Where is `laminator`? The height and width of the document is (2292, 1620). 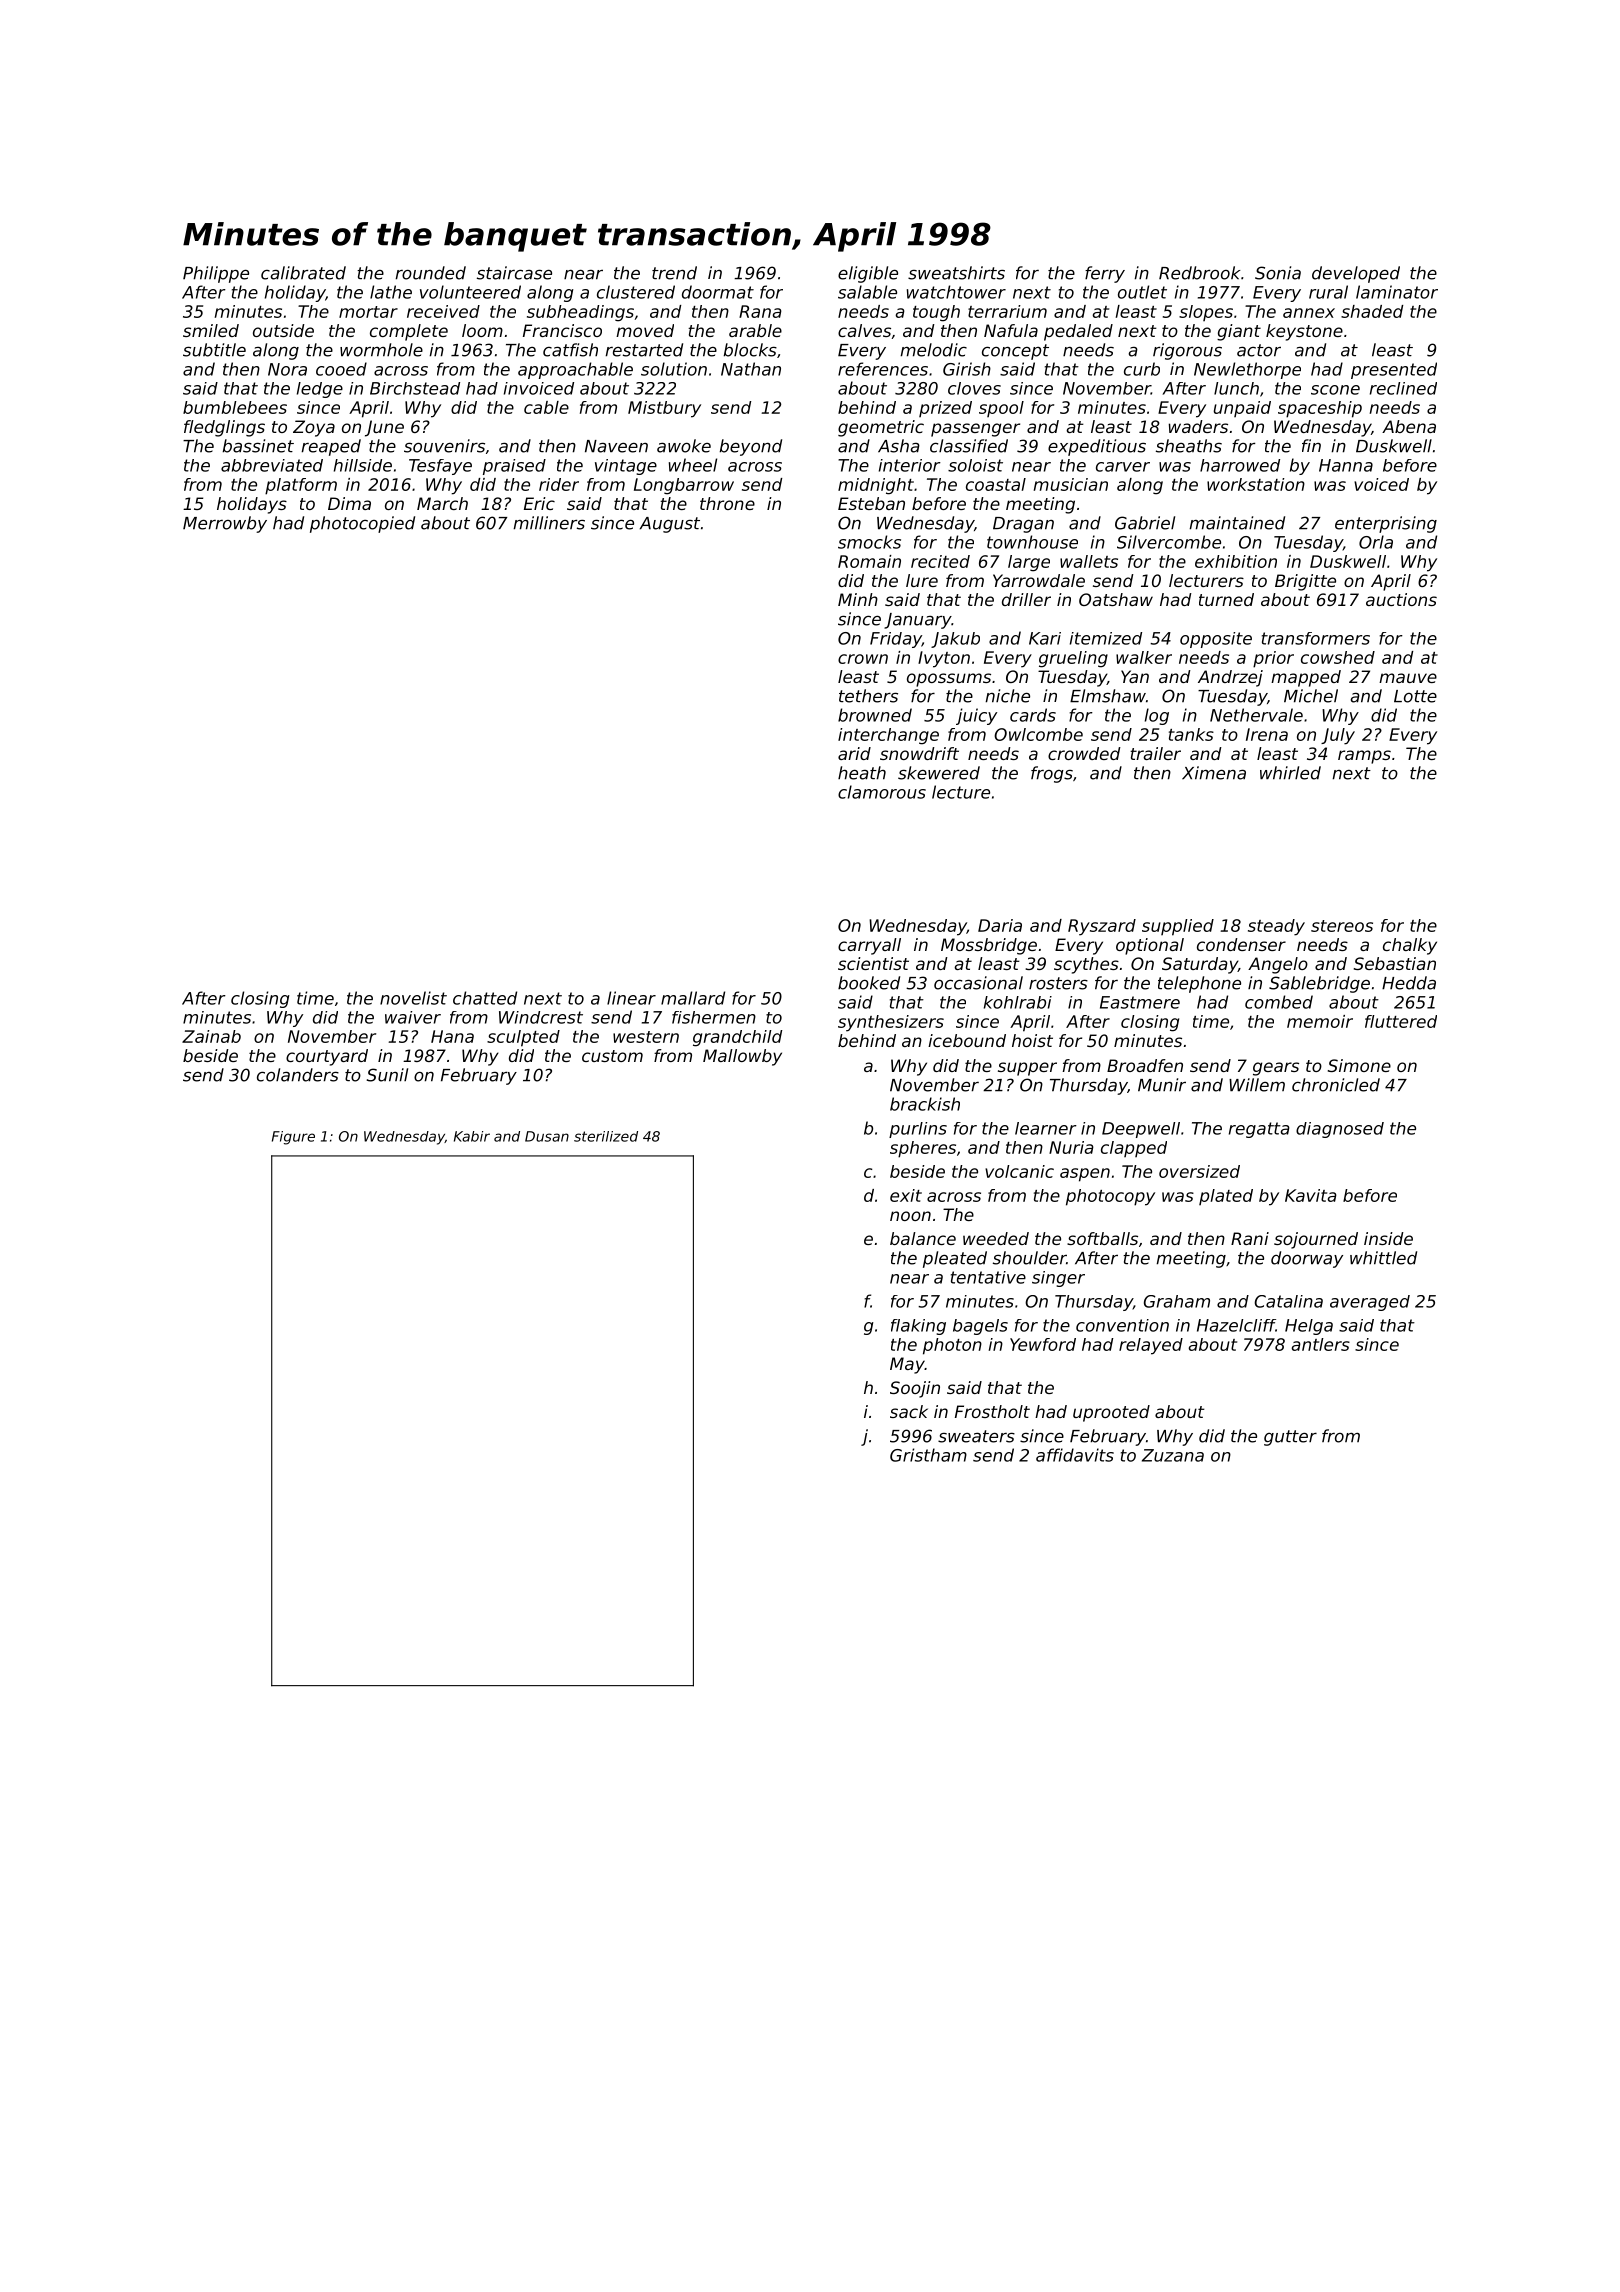
laminator is located at coordinates (1397, 292).
